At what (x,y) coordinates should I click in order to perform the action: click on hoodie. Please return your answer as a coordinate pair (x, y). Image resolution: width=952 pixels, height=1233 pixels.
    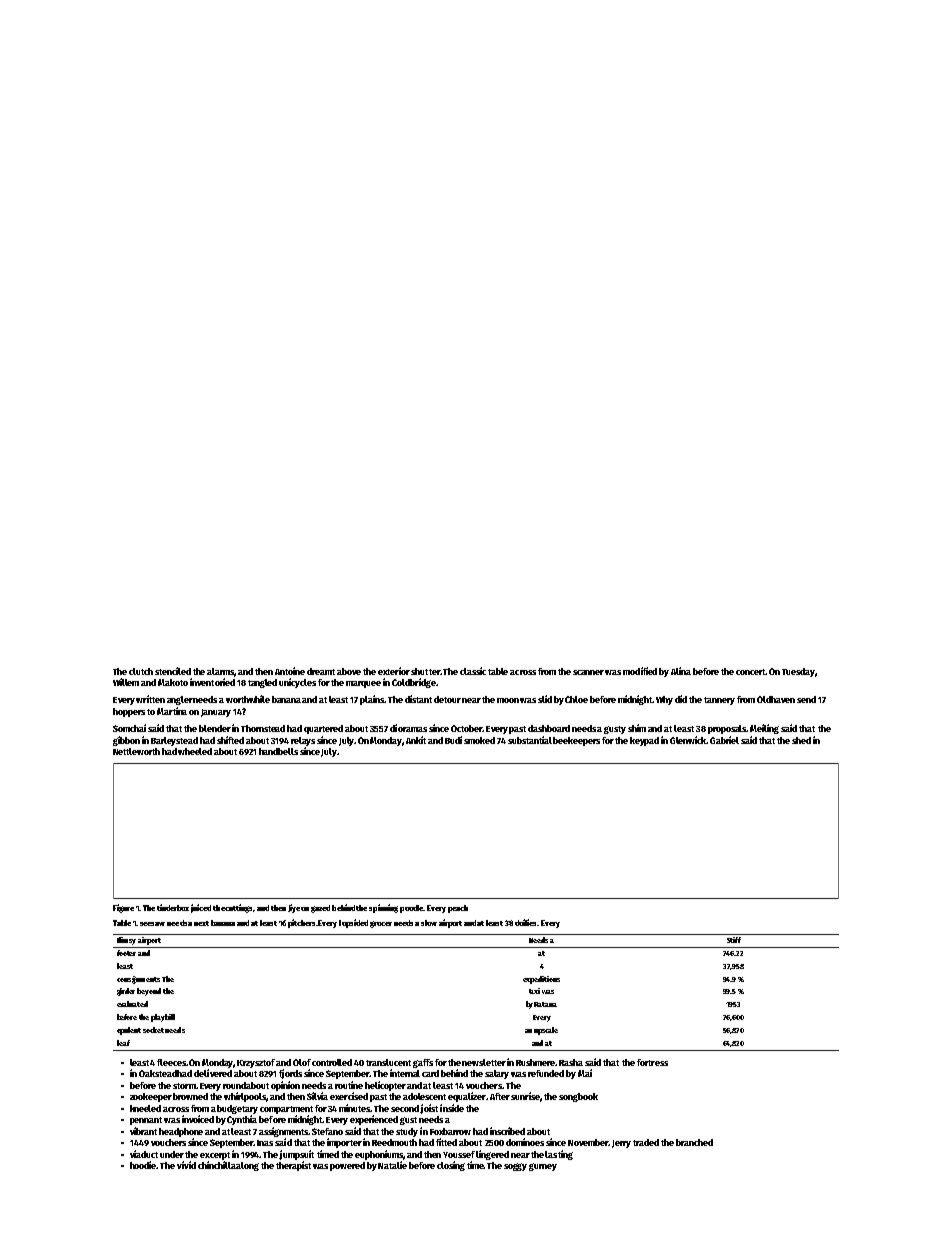
    Looking at the image, I should click on (143, 1165).
